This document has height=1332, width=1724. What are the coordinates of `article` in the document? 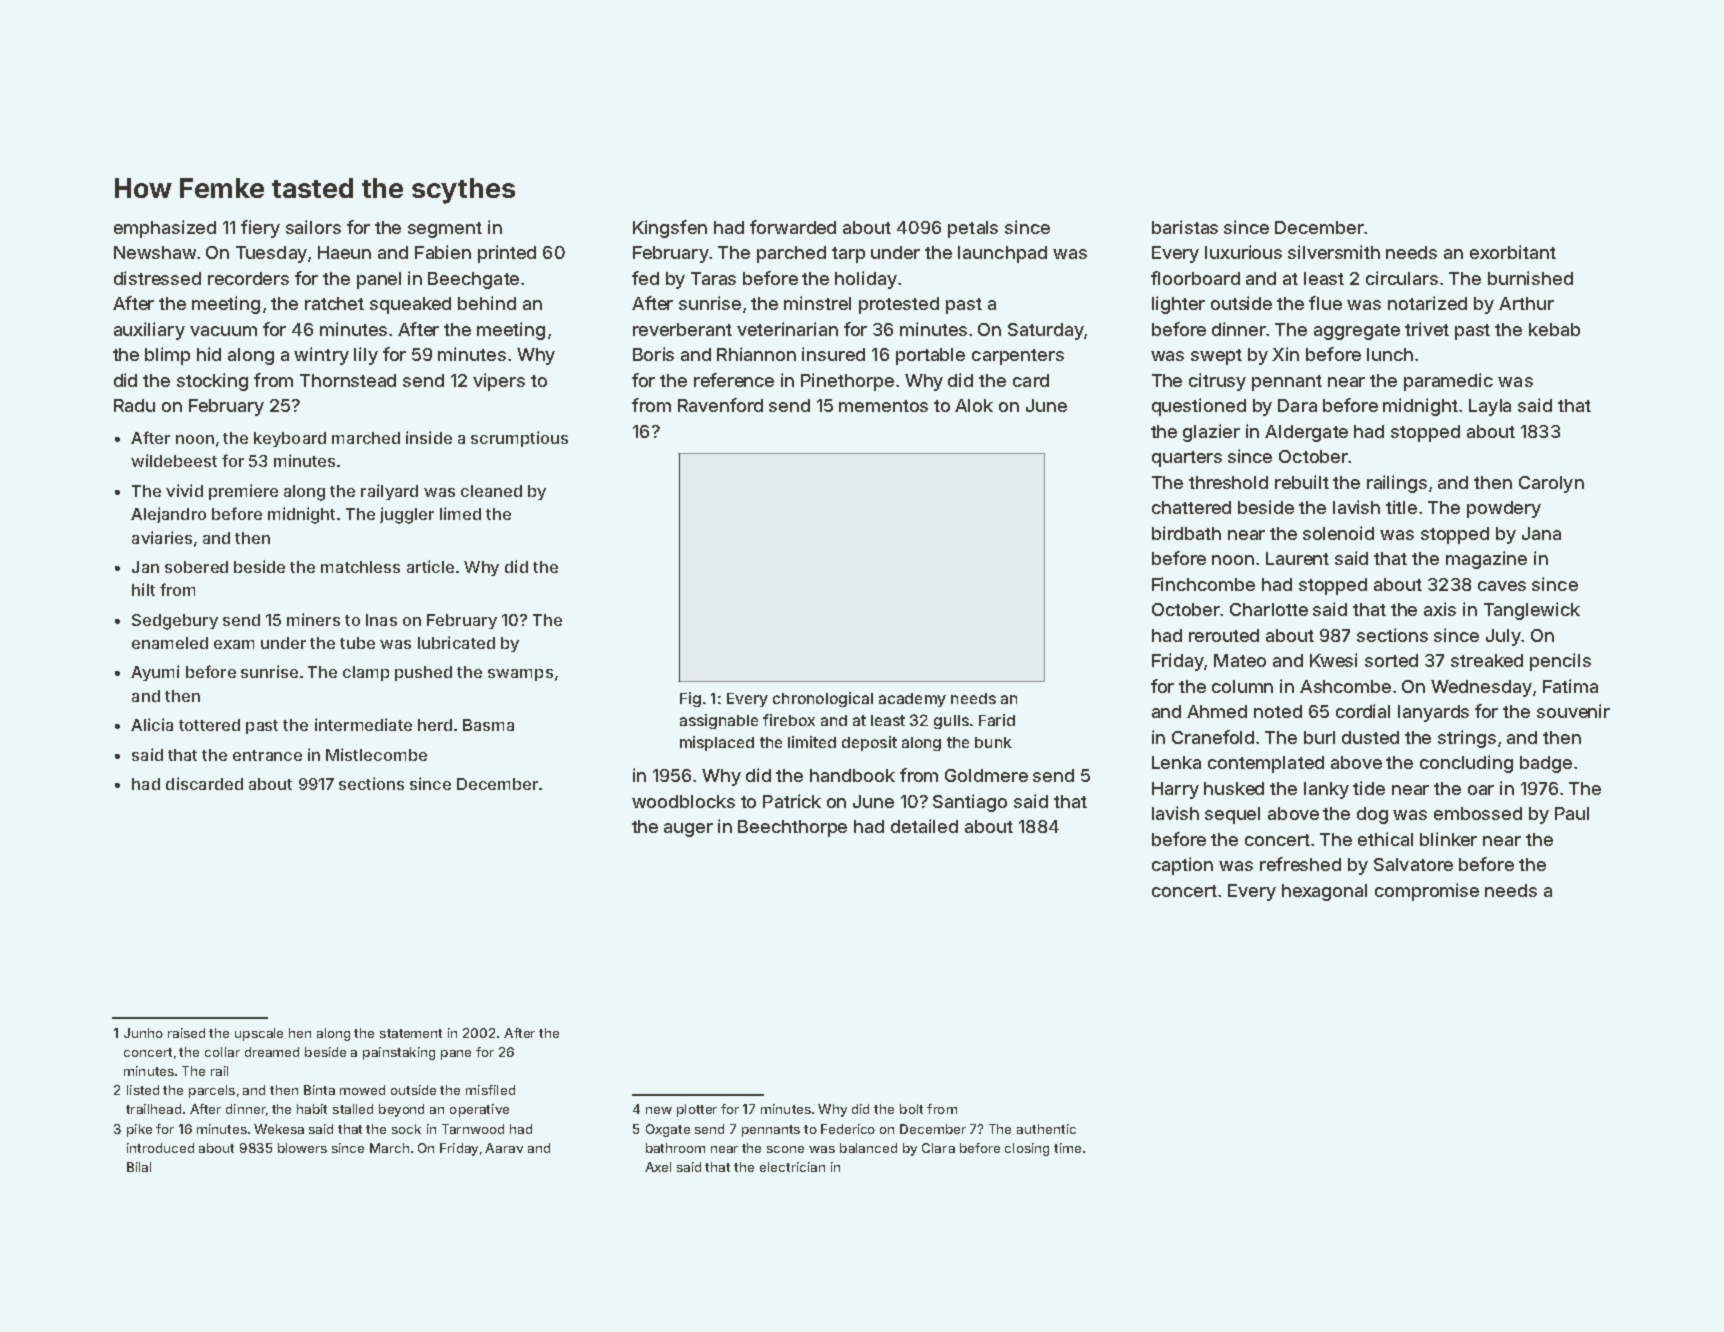 It's located at (430, 566).
